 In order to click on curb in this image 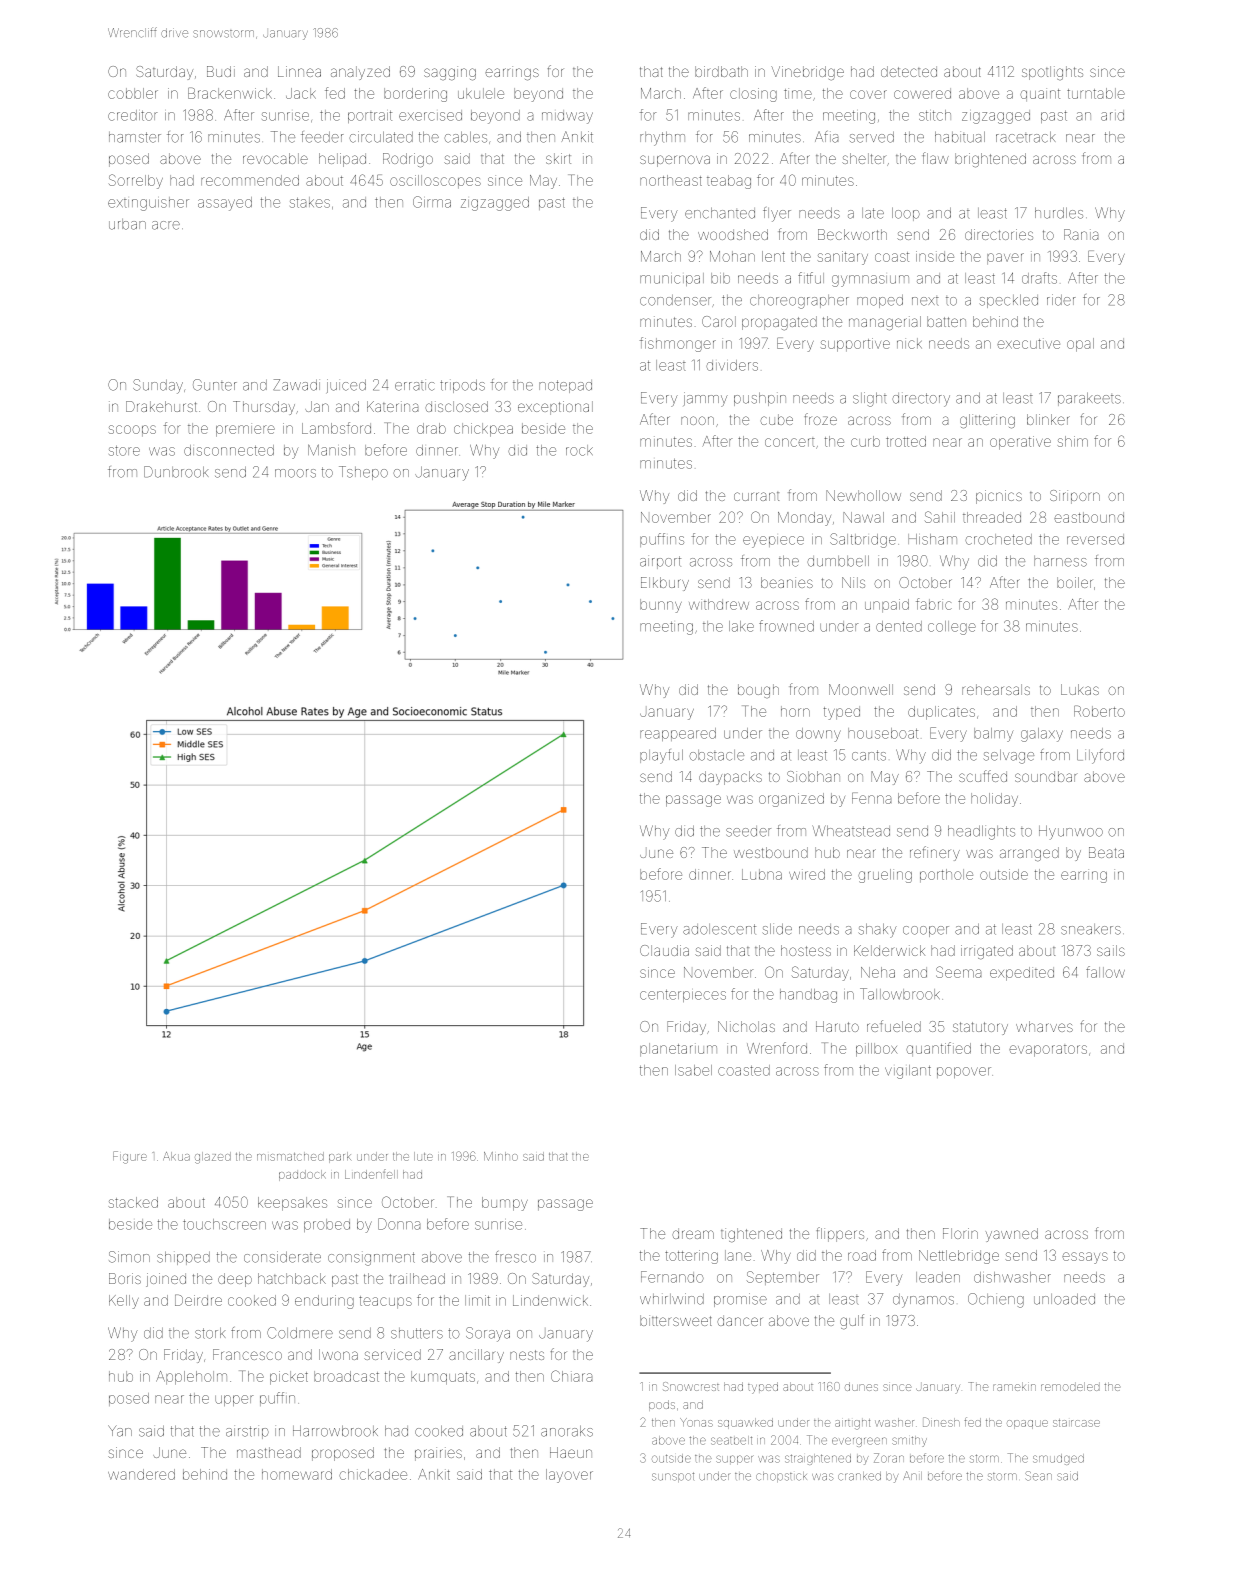, I will do `click(865, 441)`.
